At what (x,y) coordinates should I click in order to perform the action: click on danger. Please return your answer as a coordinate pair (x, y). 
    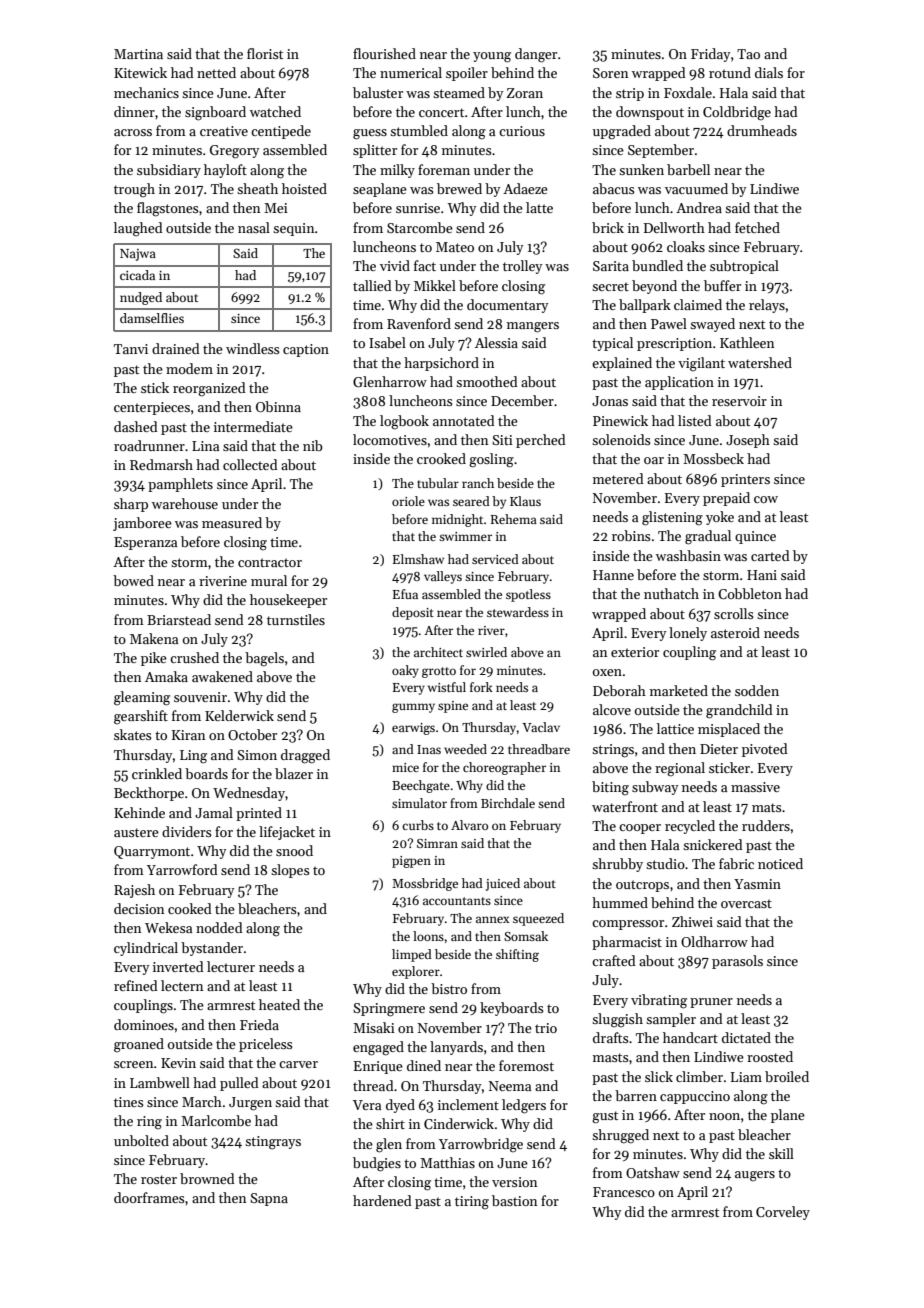
    Looking at the image, I should click on (536, 55).
